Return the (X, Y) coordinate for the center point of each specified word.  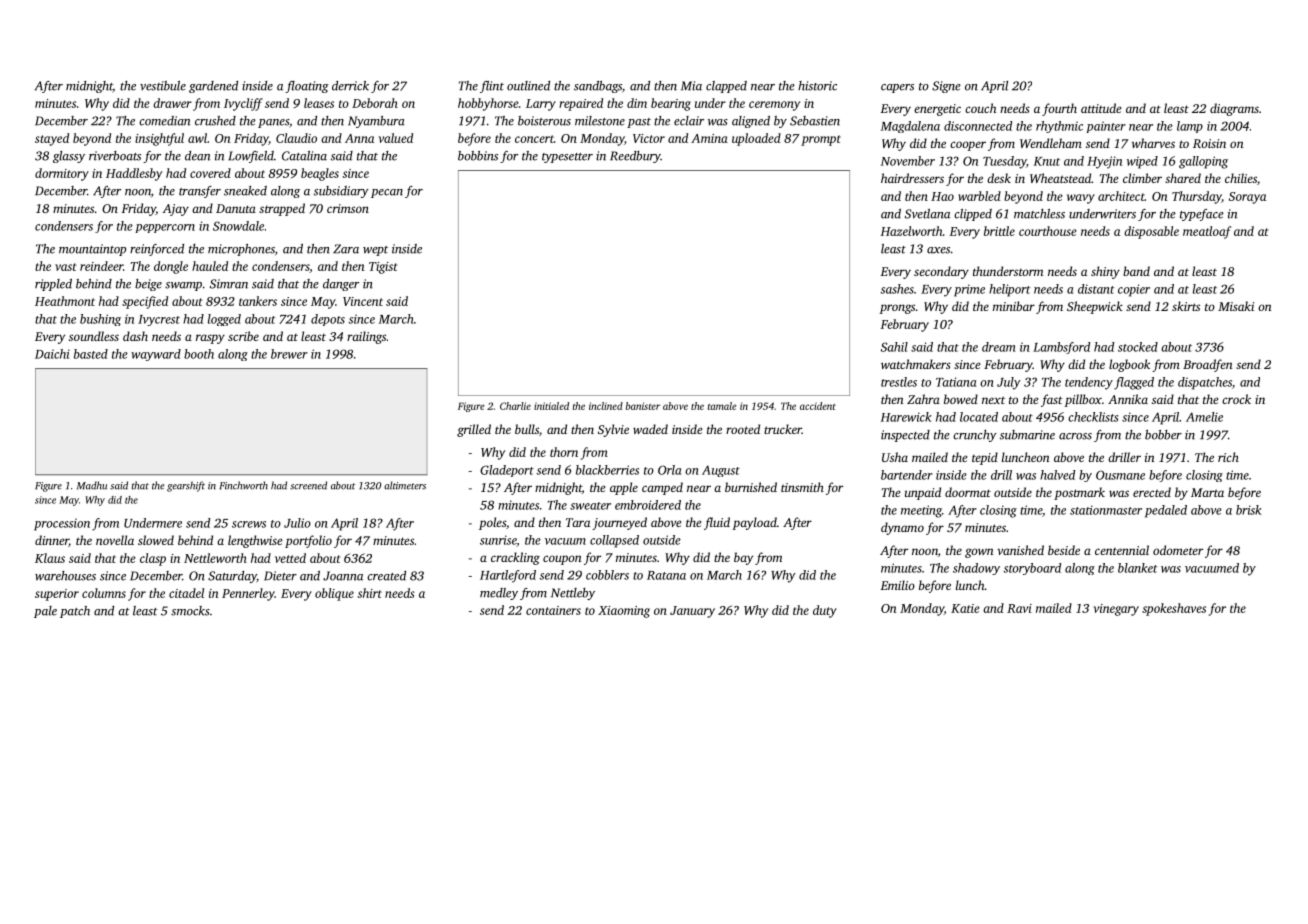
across (1075, 436)
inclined (606, 406)
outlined (528, 86)
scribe (243, 336)
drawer (172, 103)
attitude (1101, 108)
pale (45, 612)
